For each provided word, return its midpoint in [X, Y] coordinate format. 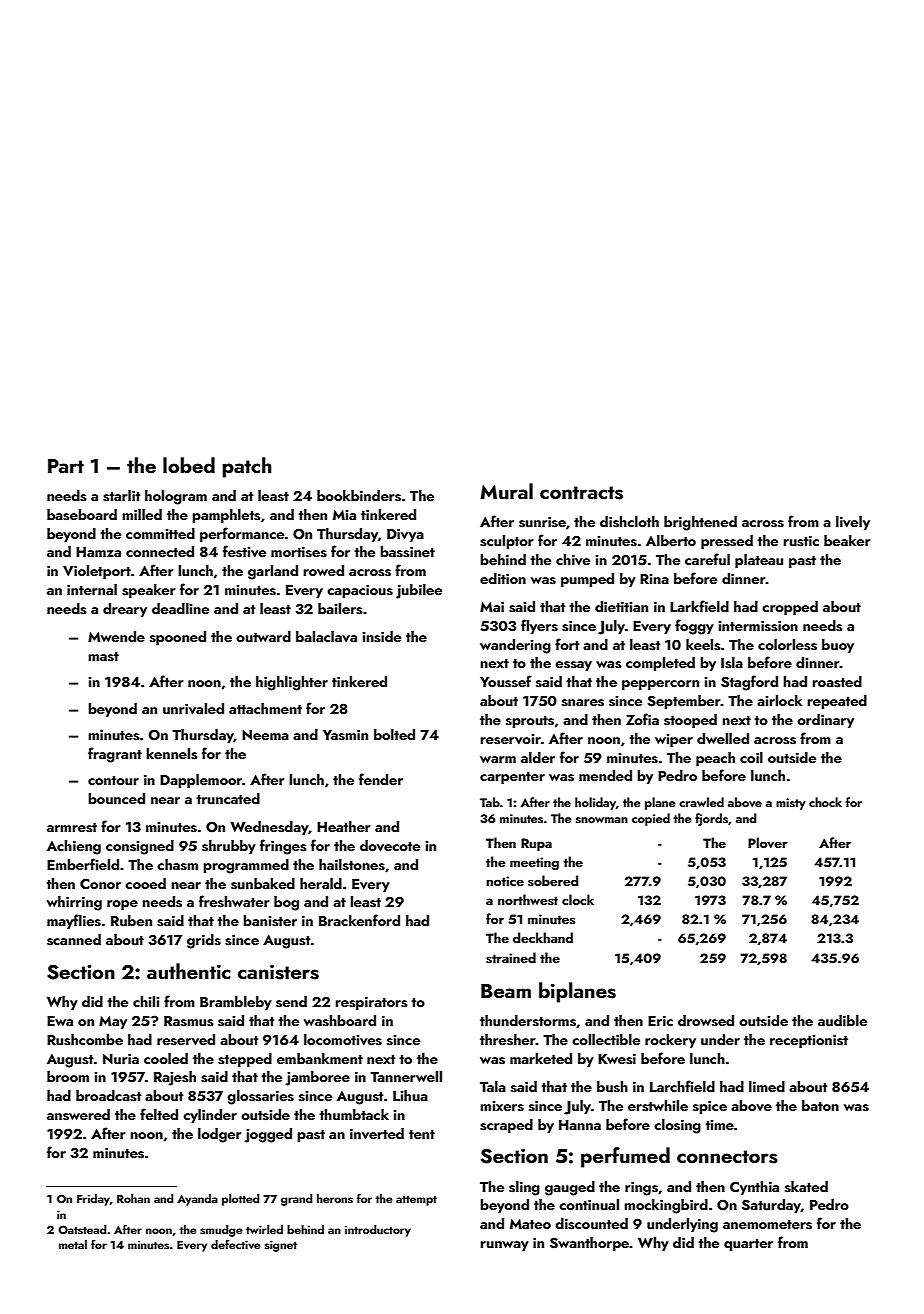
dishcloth [629, 522]
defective [236, 1244]
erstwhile [658, 1106]
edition [503, 578]
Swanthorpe [589, 1244]
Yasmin [345, 735]
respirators [371, 1003]
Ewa [60, 1021]
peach [715, 759]
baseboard [82, 515]
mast [103, 657]
